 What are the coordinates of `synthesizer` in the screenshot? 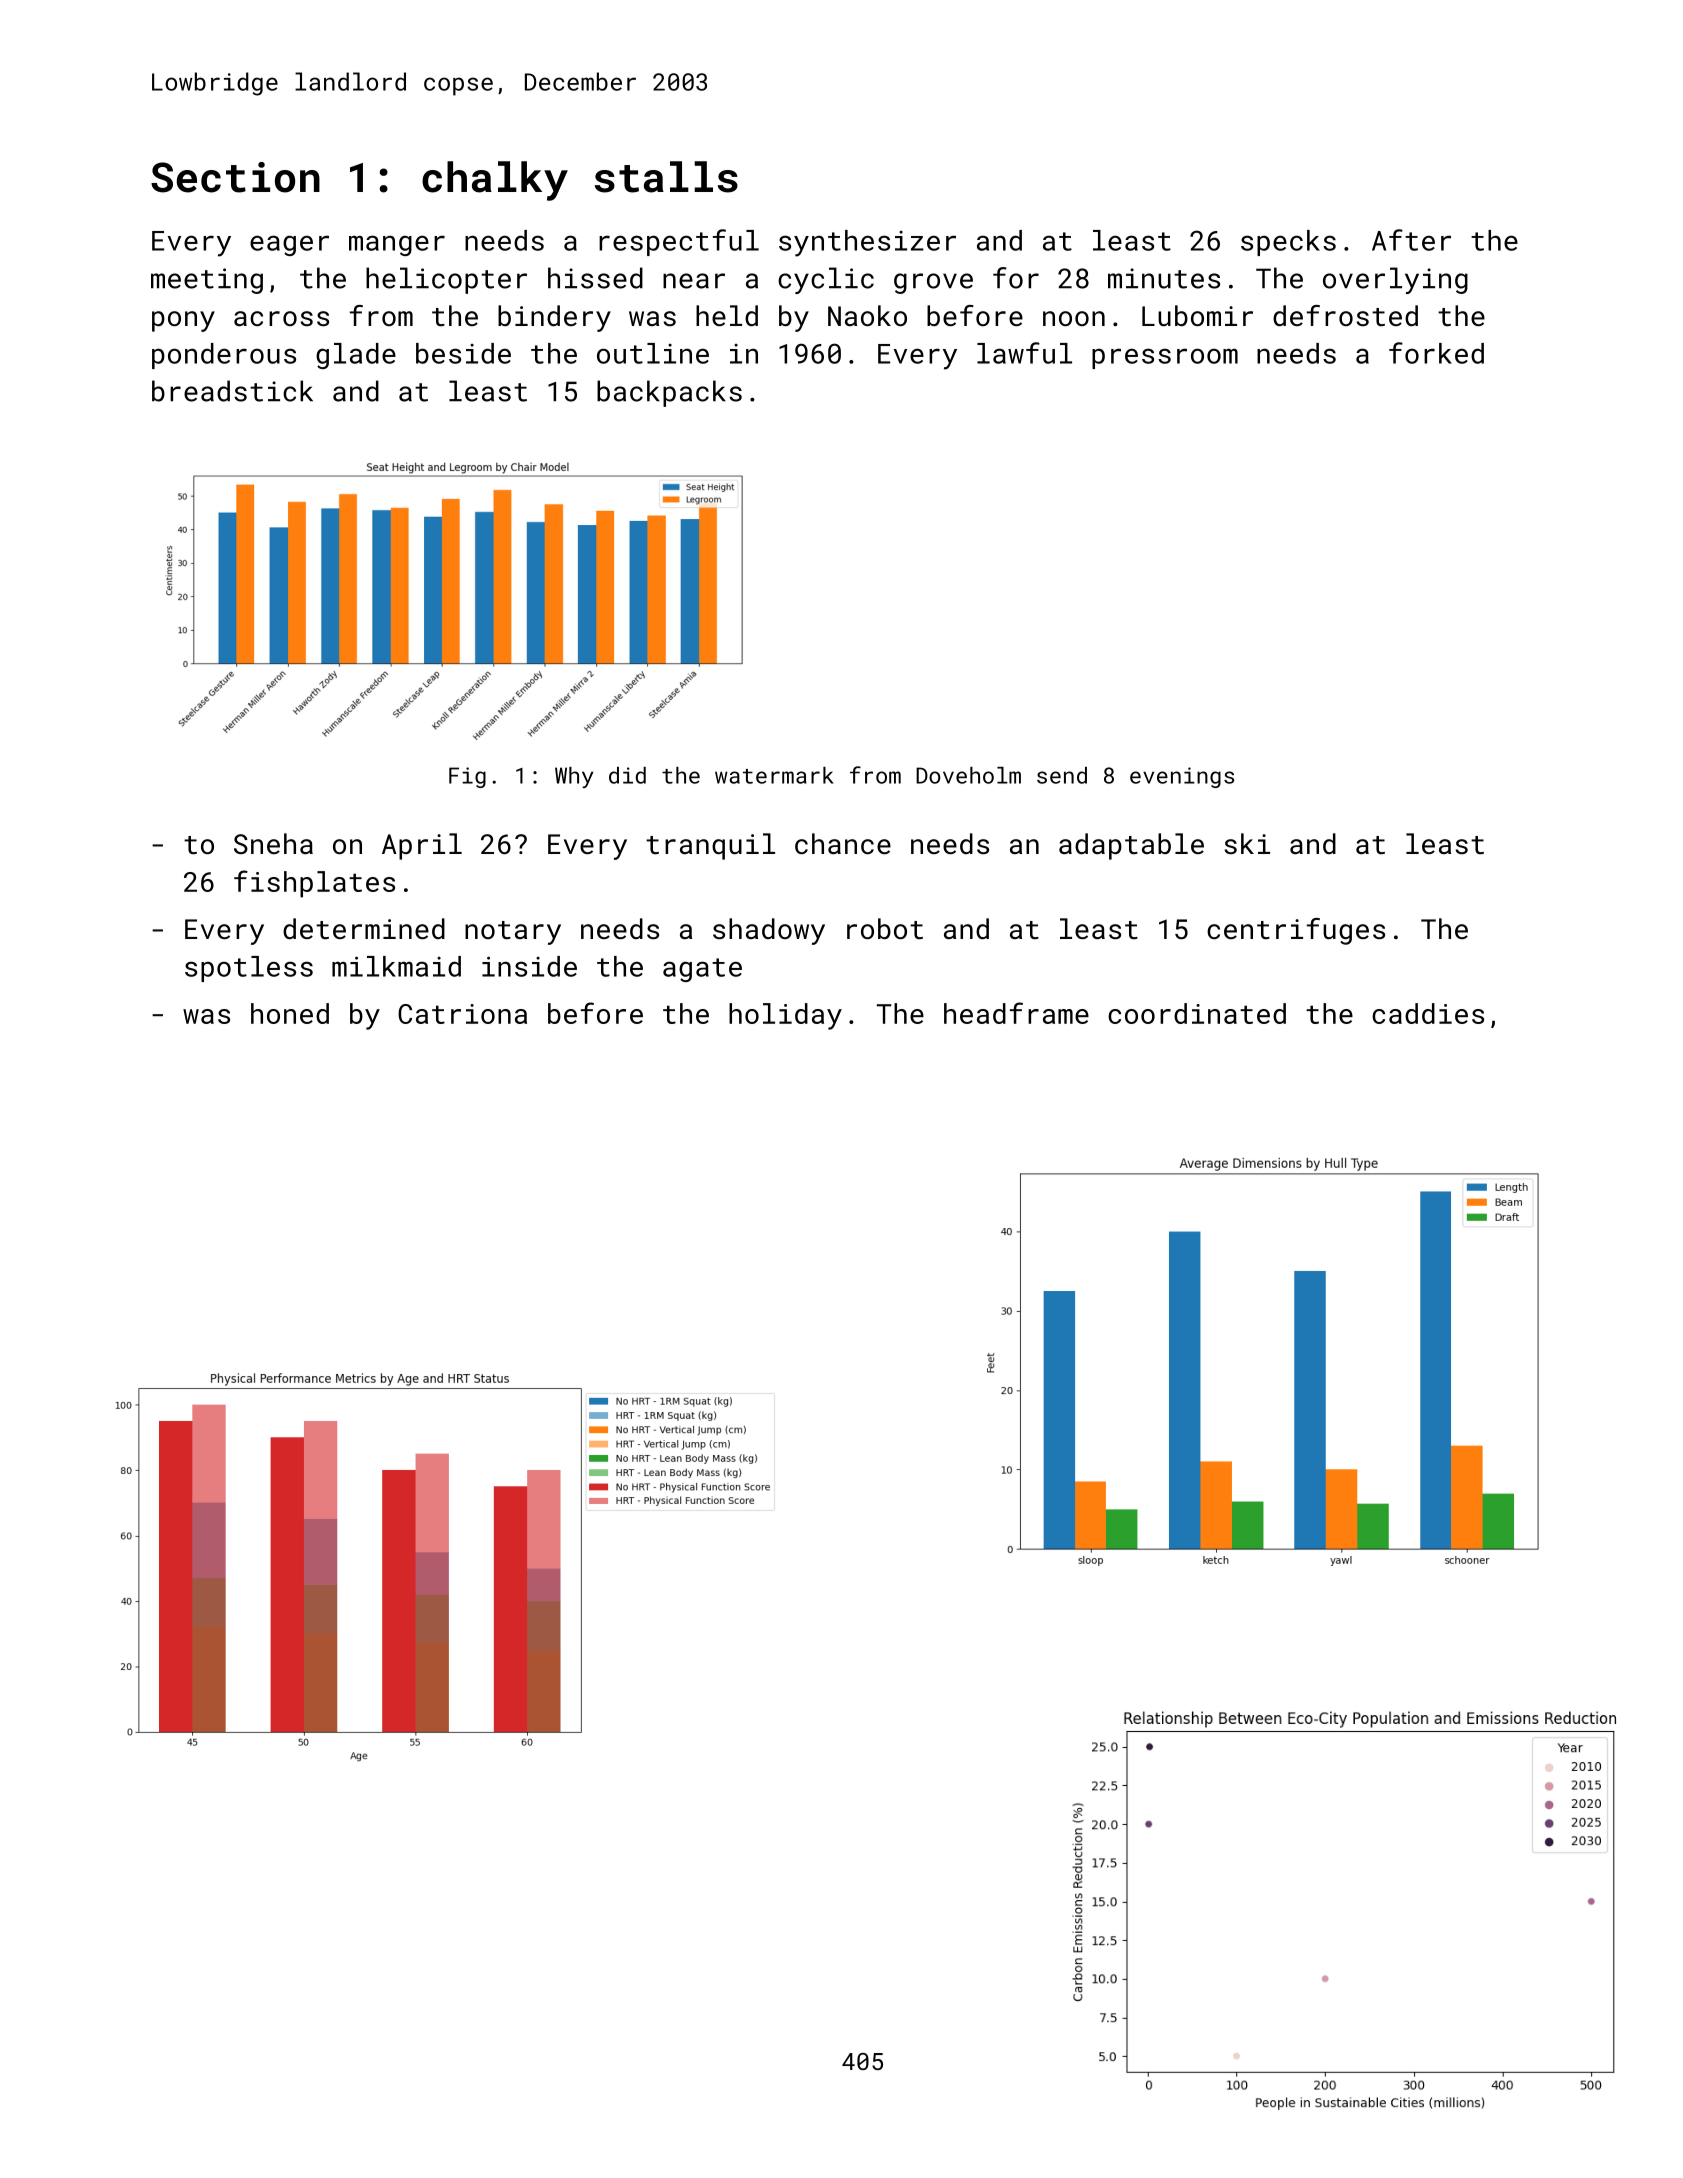 It's located at (867, 243).
